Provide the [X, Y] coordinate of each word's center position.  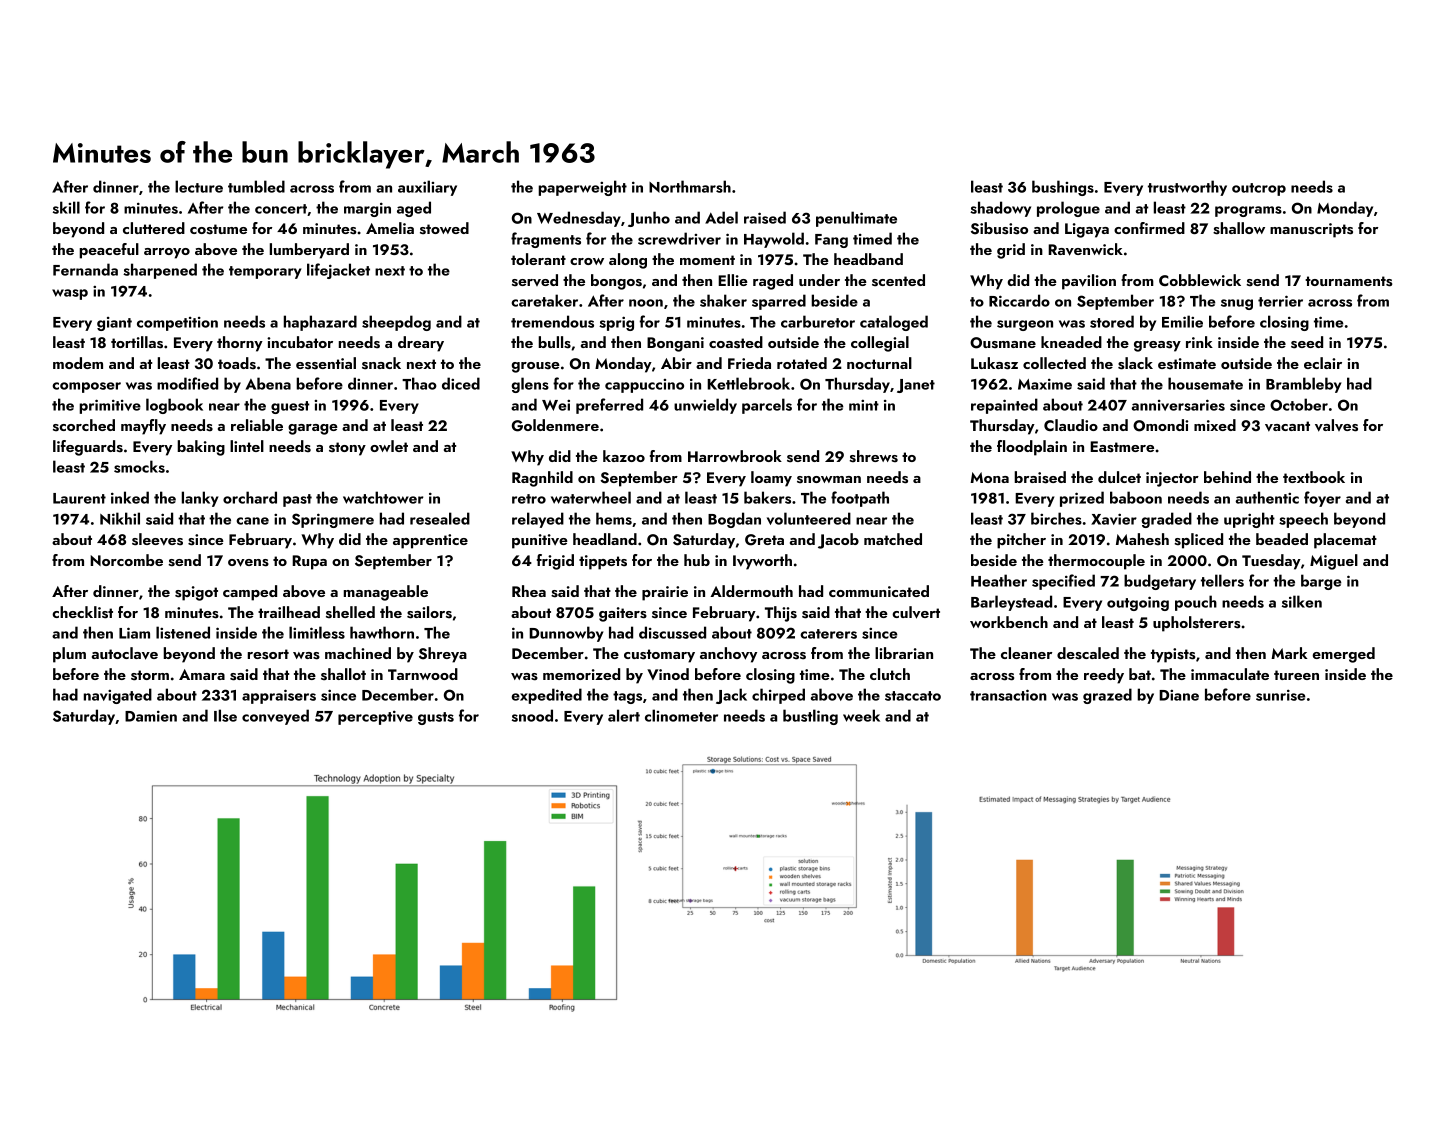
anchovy [728, 655]
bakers [767, 497]
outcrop [1259, 189]
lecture [199, 186]
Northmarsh [690, 186]
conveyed [275, 717]
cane [252, 521]
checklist [82, 612]
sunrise [1281, 695]
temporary [265, 272]
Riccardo [1019, 300]
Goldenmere [555, 425]
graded [1167, 520]
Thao [419, 383]
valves [1336, 425]
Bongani [675, 344]
